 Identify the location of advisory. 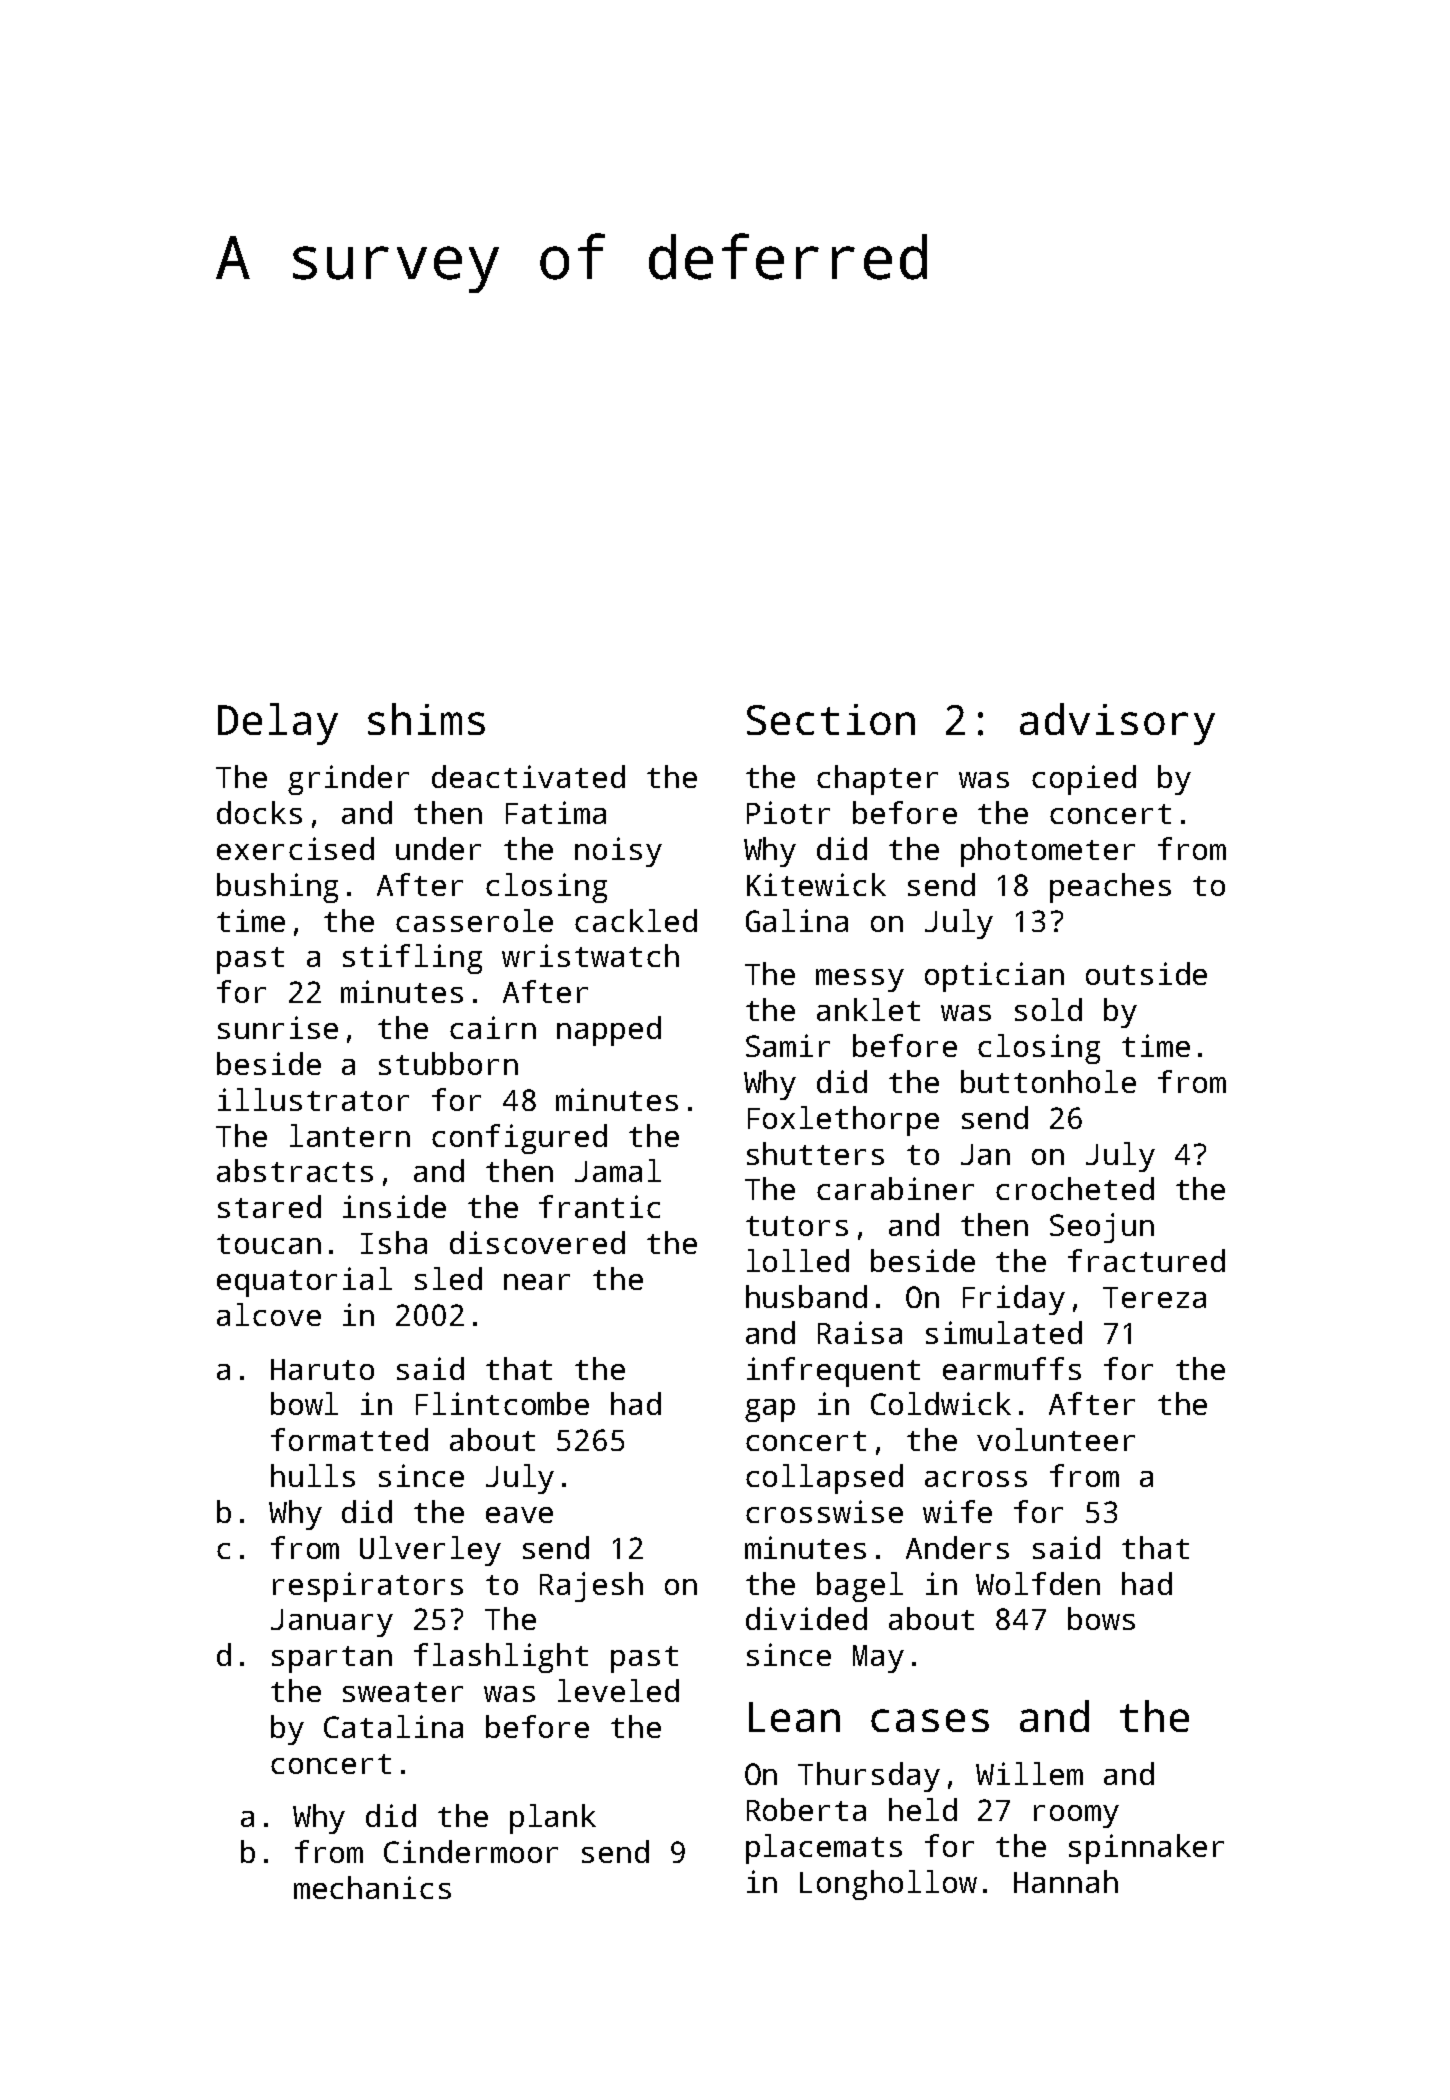
(1117, 724).
